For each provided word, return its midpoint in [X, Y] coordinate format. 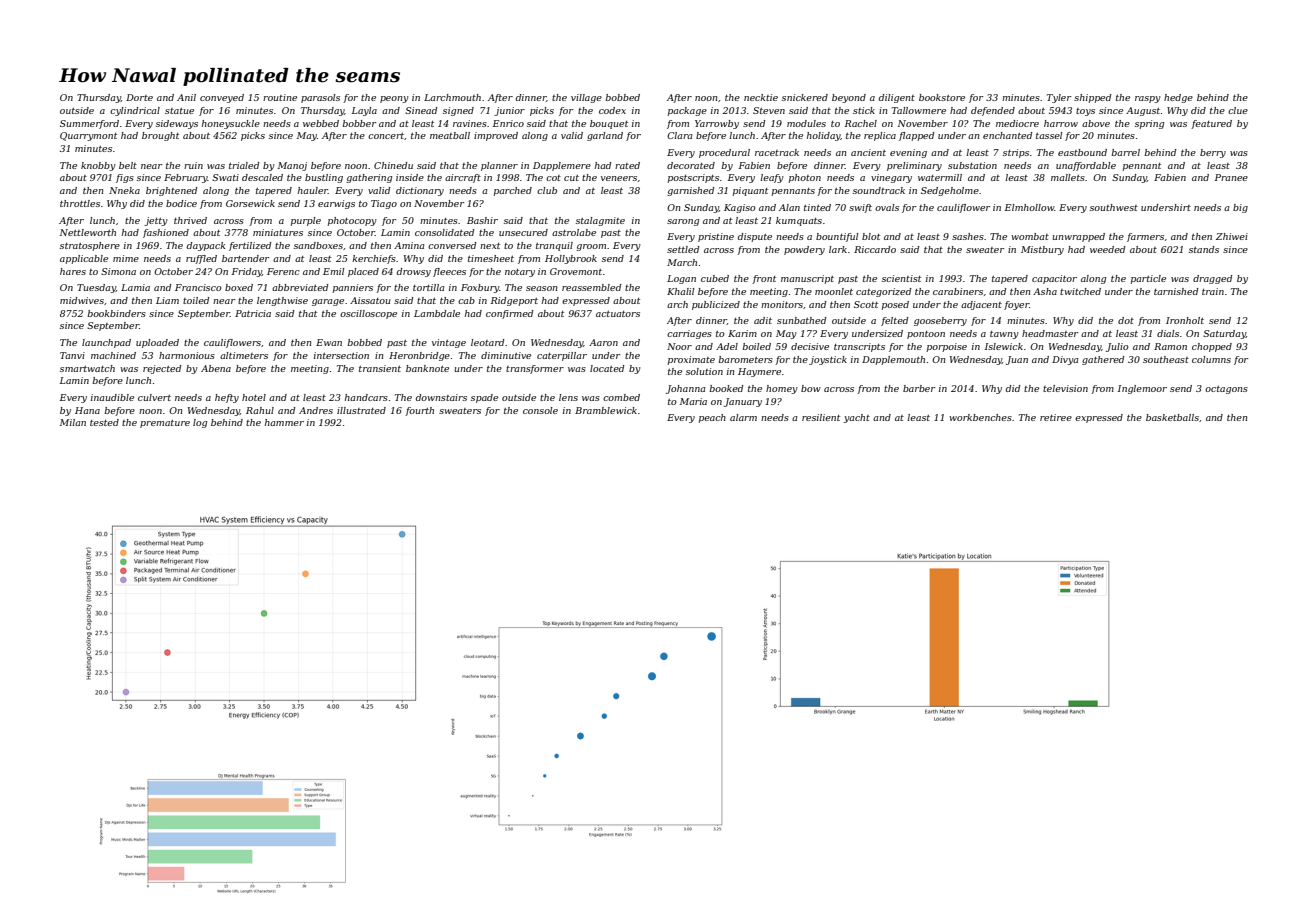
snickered [805, 97]
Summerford [89, 124]
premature [165, 424]
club [547, 190]
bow [811, 388]
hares [73, 271]
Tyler [1059, 98]
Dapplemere [562, 166]
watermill [940, 177]
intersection [341, 355]
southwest [1114, 207]
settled [683, 249]
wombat [1030, 236]
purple [306, 221]
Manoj [292, 166]
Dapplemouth [893, 360]
